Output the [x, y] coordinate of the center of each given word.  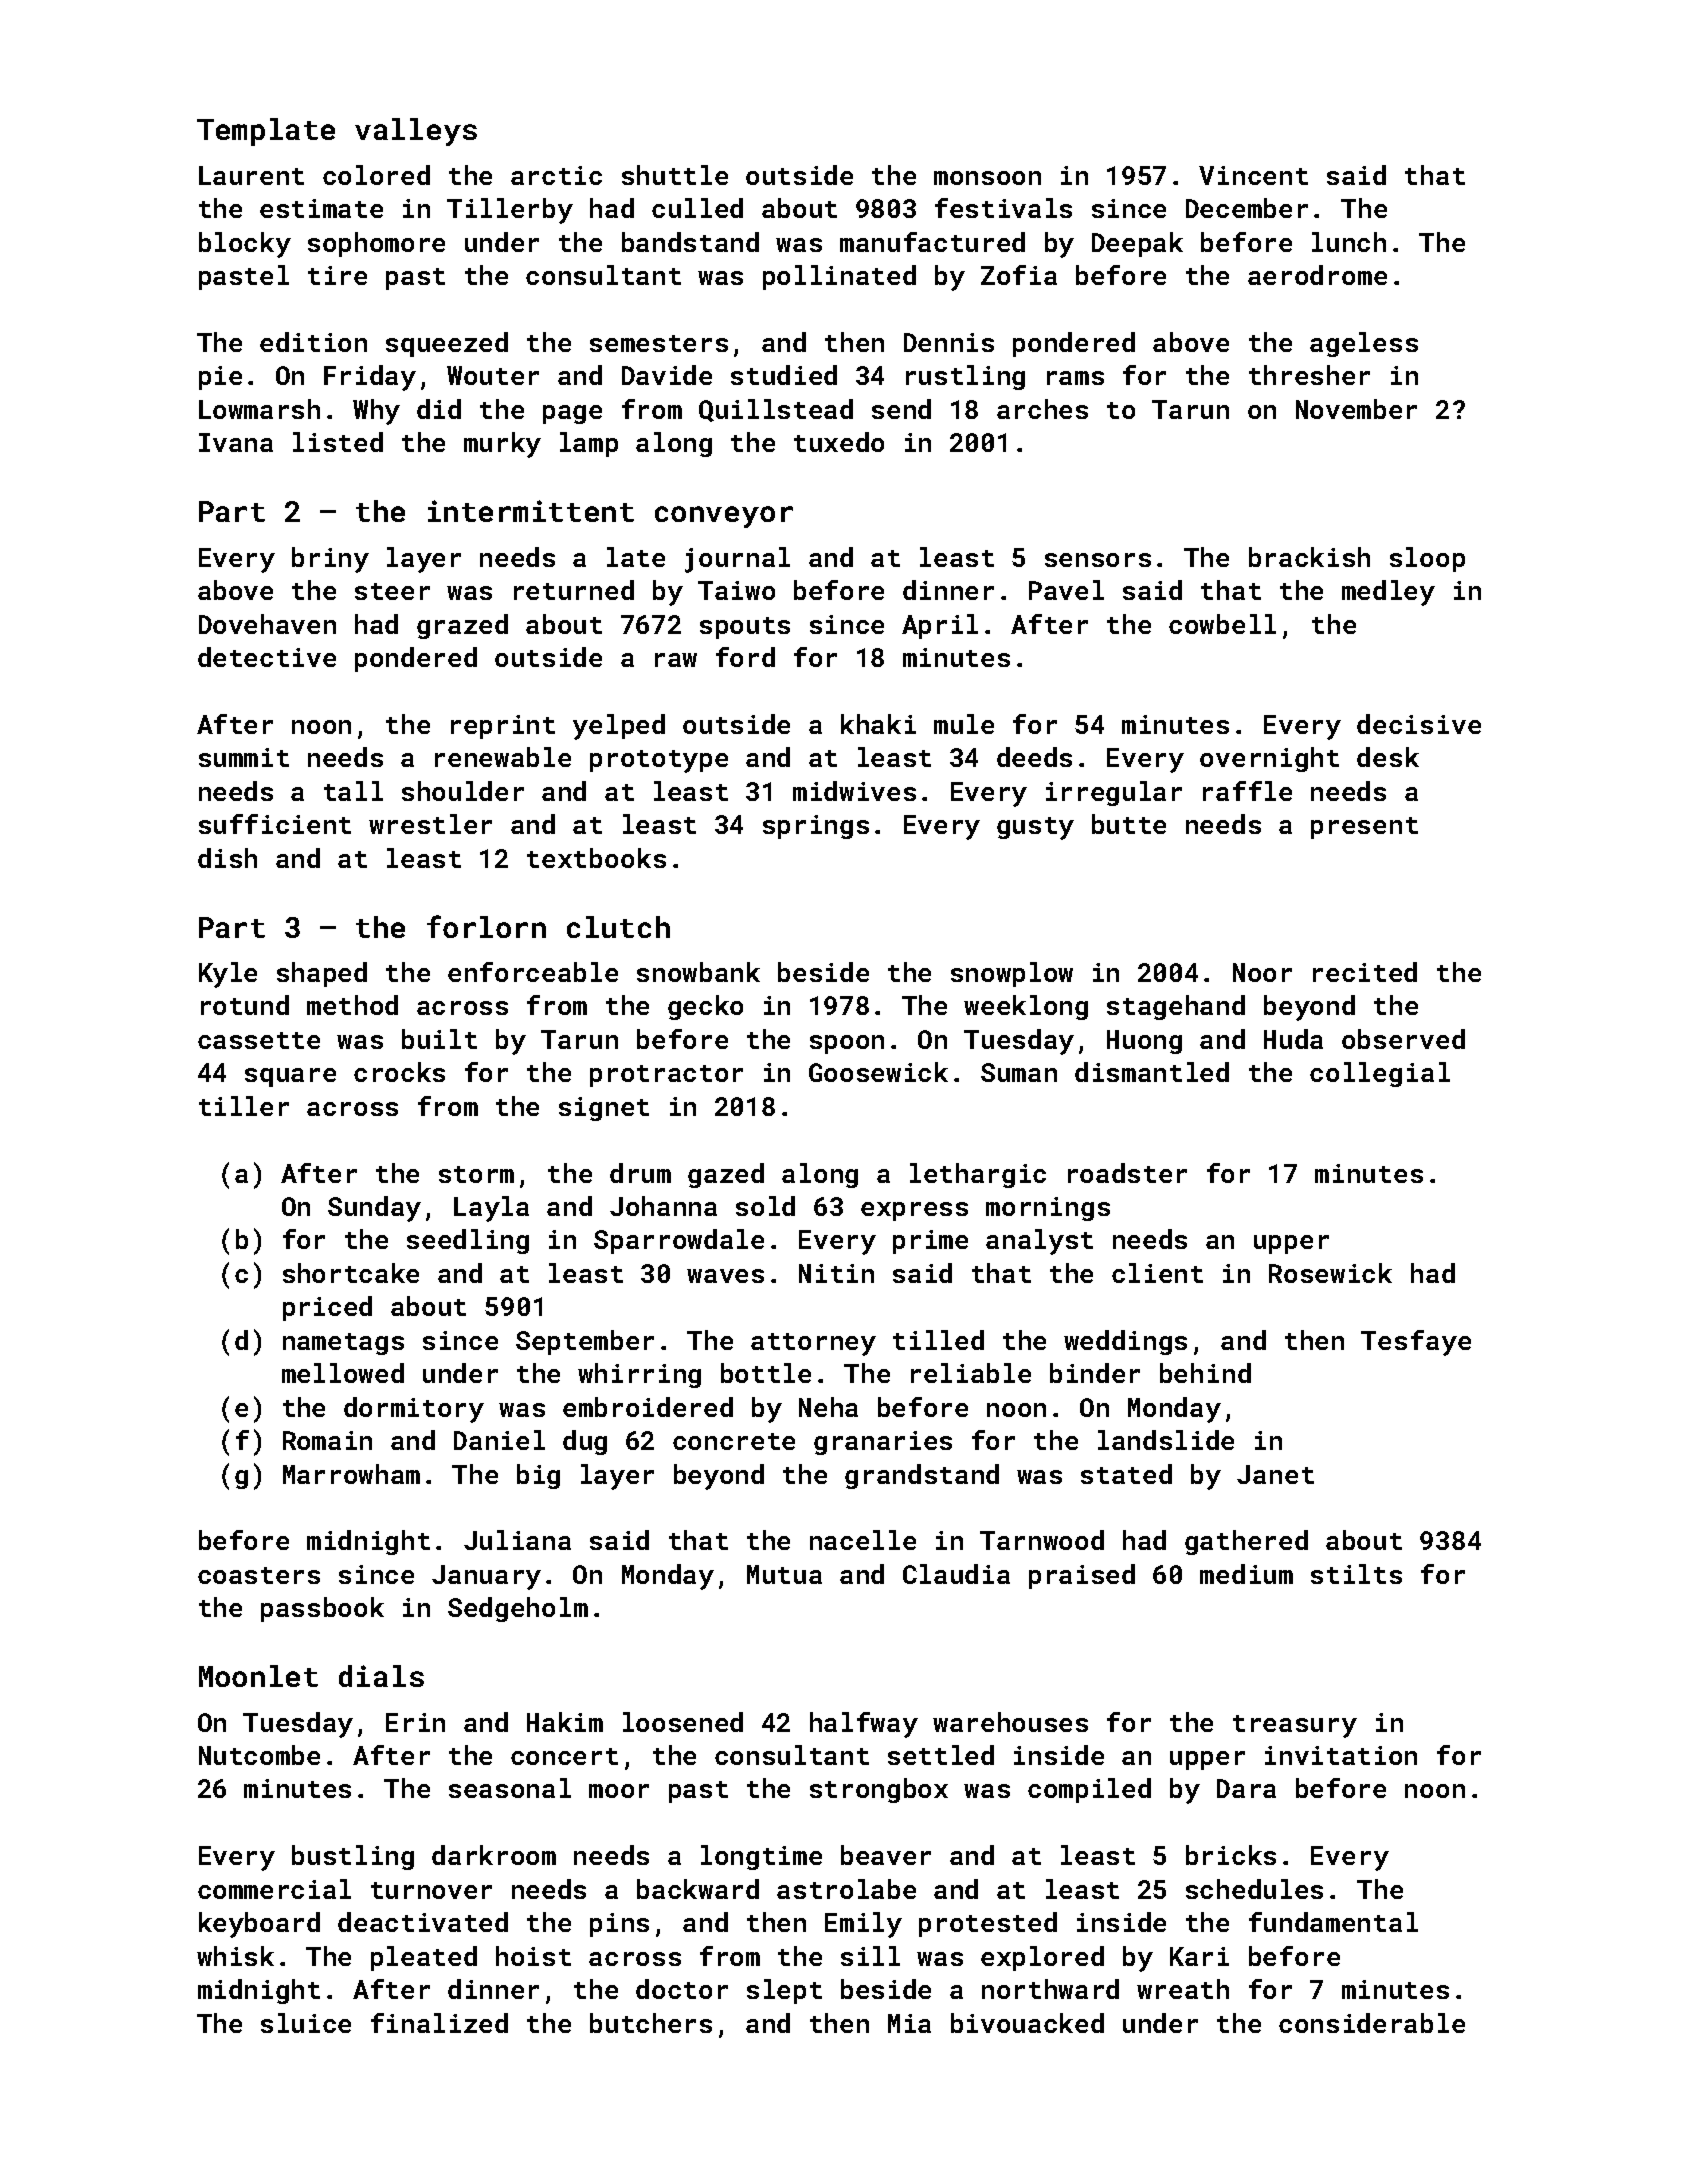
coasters [259, 1575]
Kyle [228, 975]
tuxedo [839, 442]
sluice [306, 2023]
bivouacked [1027, 2023]
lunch [1349, 242]
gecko [705, 1007]
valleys [416, 132]
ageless [1364, 344]
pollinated [839, 277]
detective [267, 657]
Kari [1199, 1956]
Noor [1262, 972]
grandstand [922, 1476]
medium [1246, 1574]
